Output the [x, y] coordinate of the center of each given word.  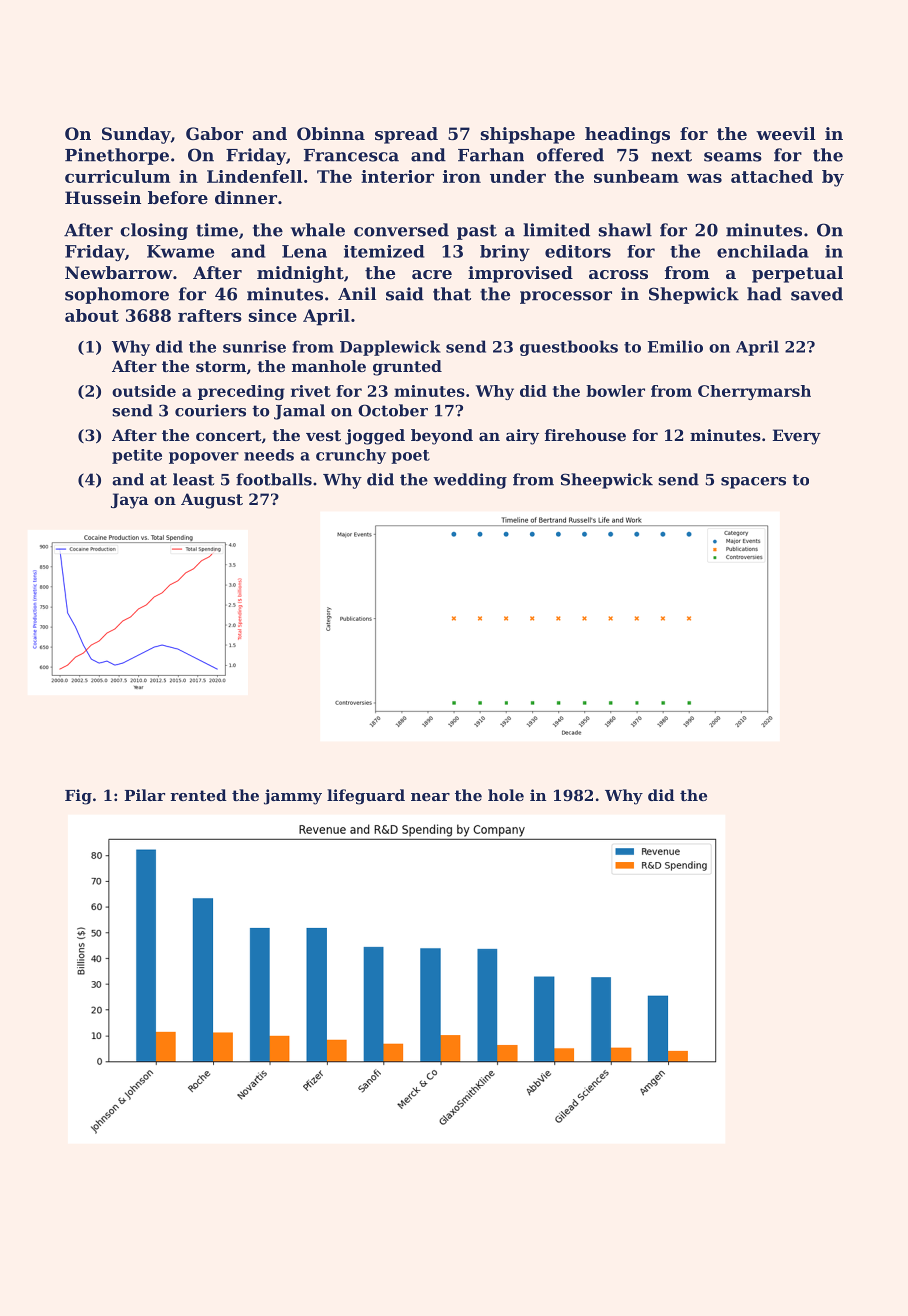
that [452, 294]
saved [817, 294]
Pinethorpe [117, 156]
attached [772, 176]
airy [522, 437]
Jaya [129, 501]
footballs [274, 479]
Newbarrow [119, 272]
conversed [401, 230]
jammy [293, 797]
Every [797, 437]
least [193, 479]
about [92, 315]
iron [462, 176]
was [704, 178]
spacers [753, 483]
